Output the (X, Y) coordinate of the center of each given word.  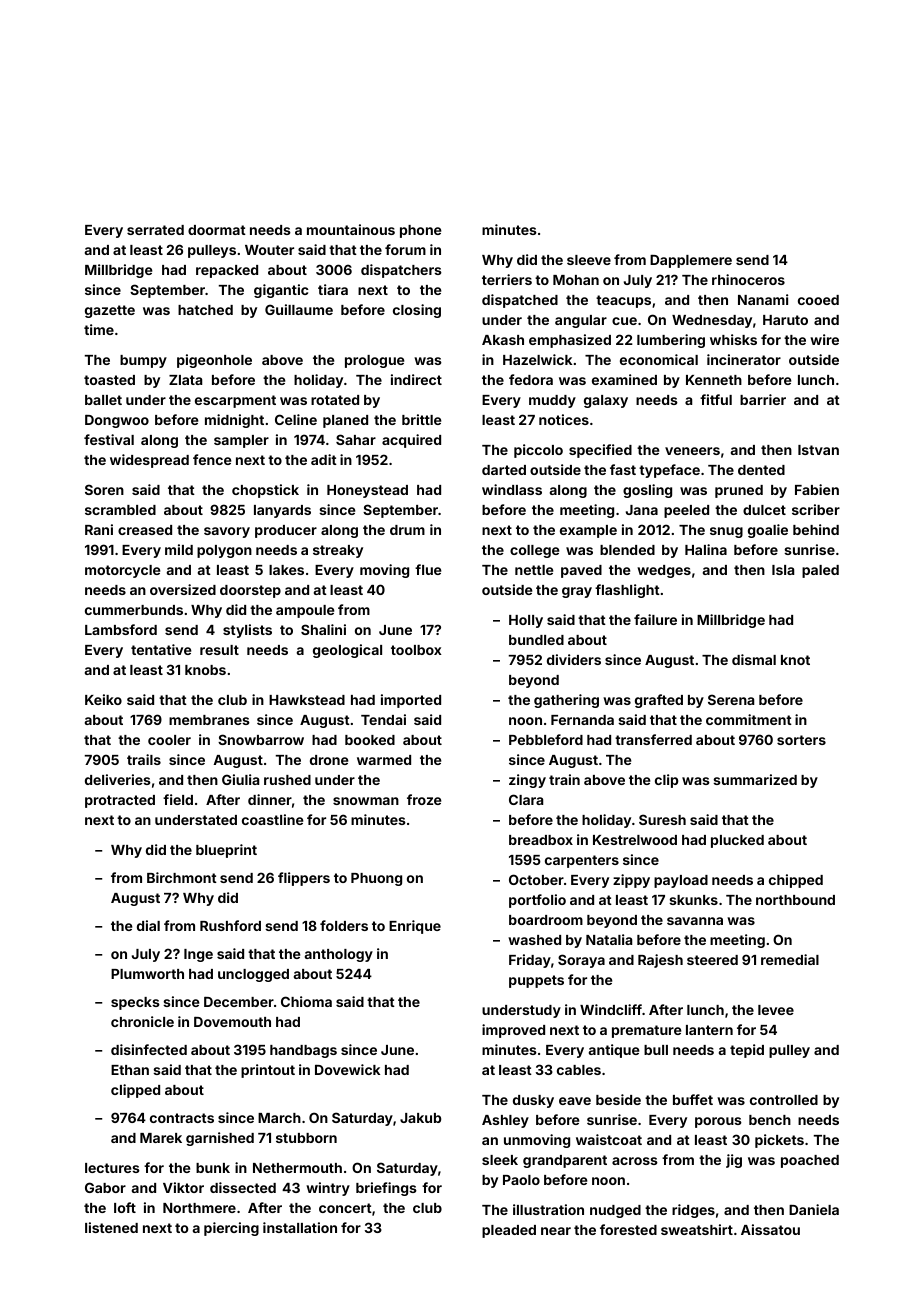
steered (712, 960)
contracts (182, 1118)
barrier (763, 399)
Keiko (103, 699)
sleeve (589, 260)
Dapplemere (691, 261)
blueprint (226, 851)
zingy (527, 781)
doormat (217, 230)
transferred (653, 739)
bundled (536, 640)
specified (600, 451)
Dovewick (347, 1069)
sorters (801, 740)
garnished (220, 1139)
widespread (149, 461)
